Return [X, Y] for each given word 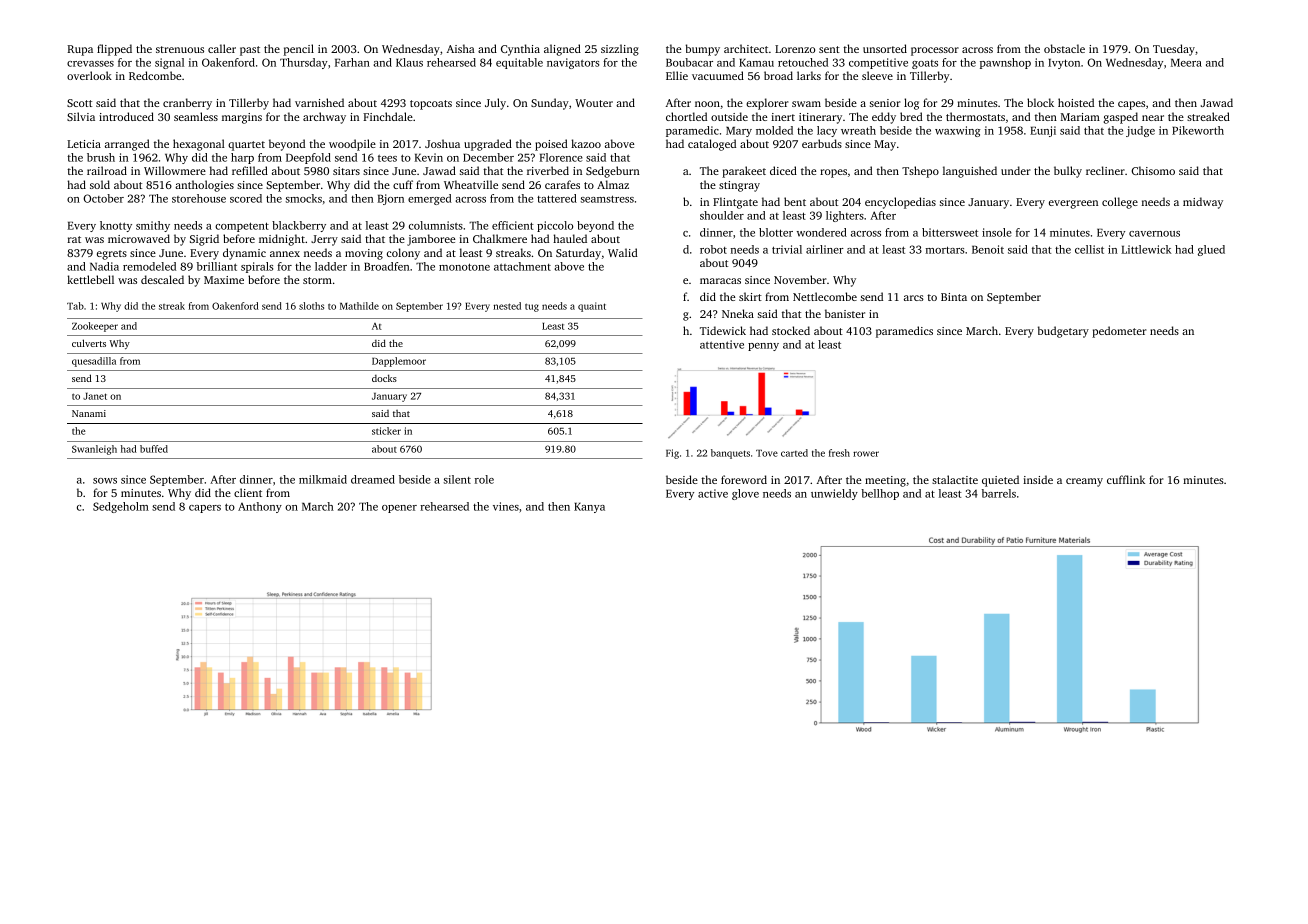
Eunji [1043, 131]
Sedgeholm [121, 507]
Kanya [589, 508]
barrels [999, 493]
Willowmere [175, 170]
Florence [561, 157]
